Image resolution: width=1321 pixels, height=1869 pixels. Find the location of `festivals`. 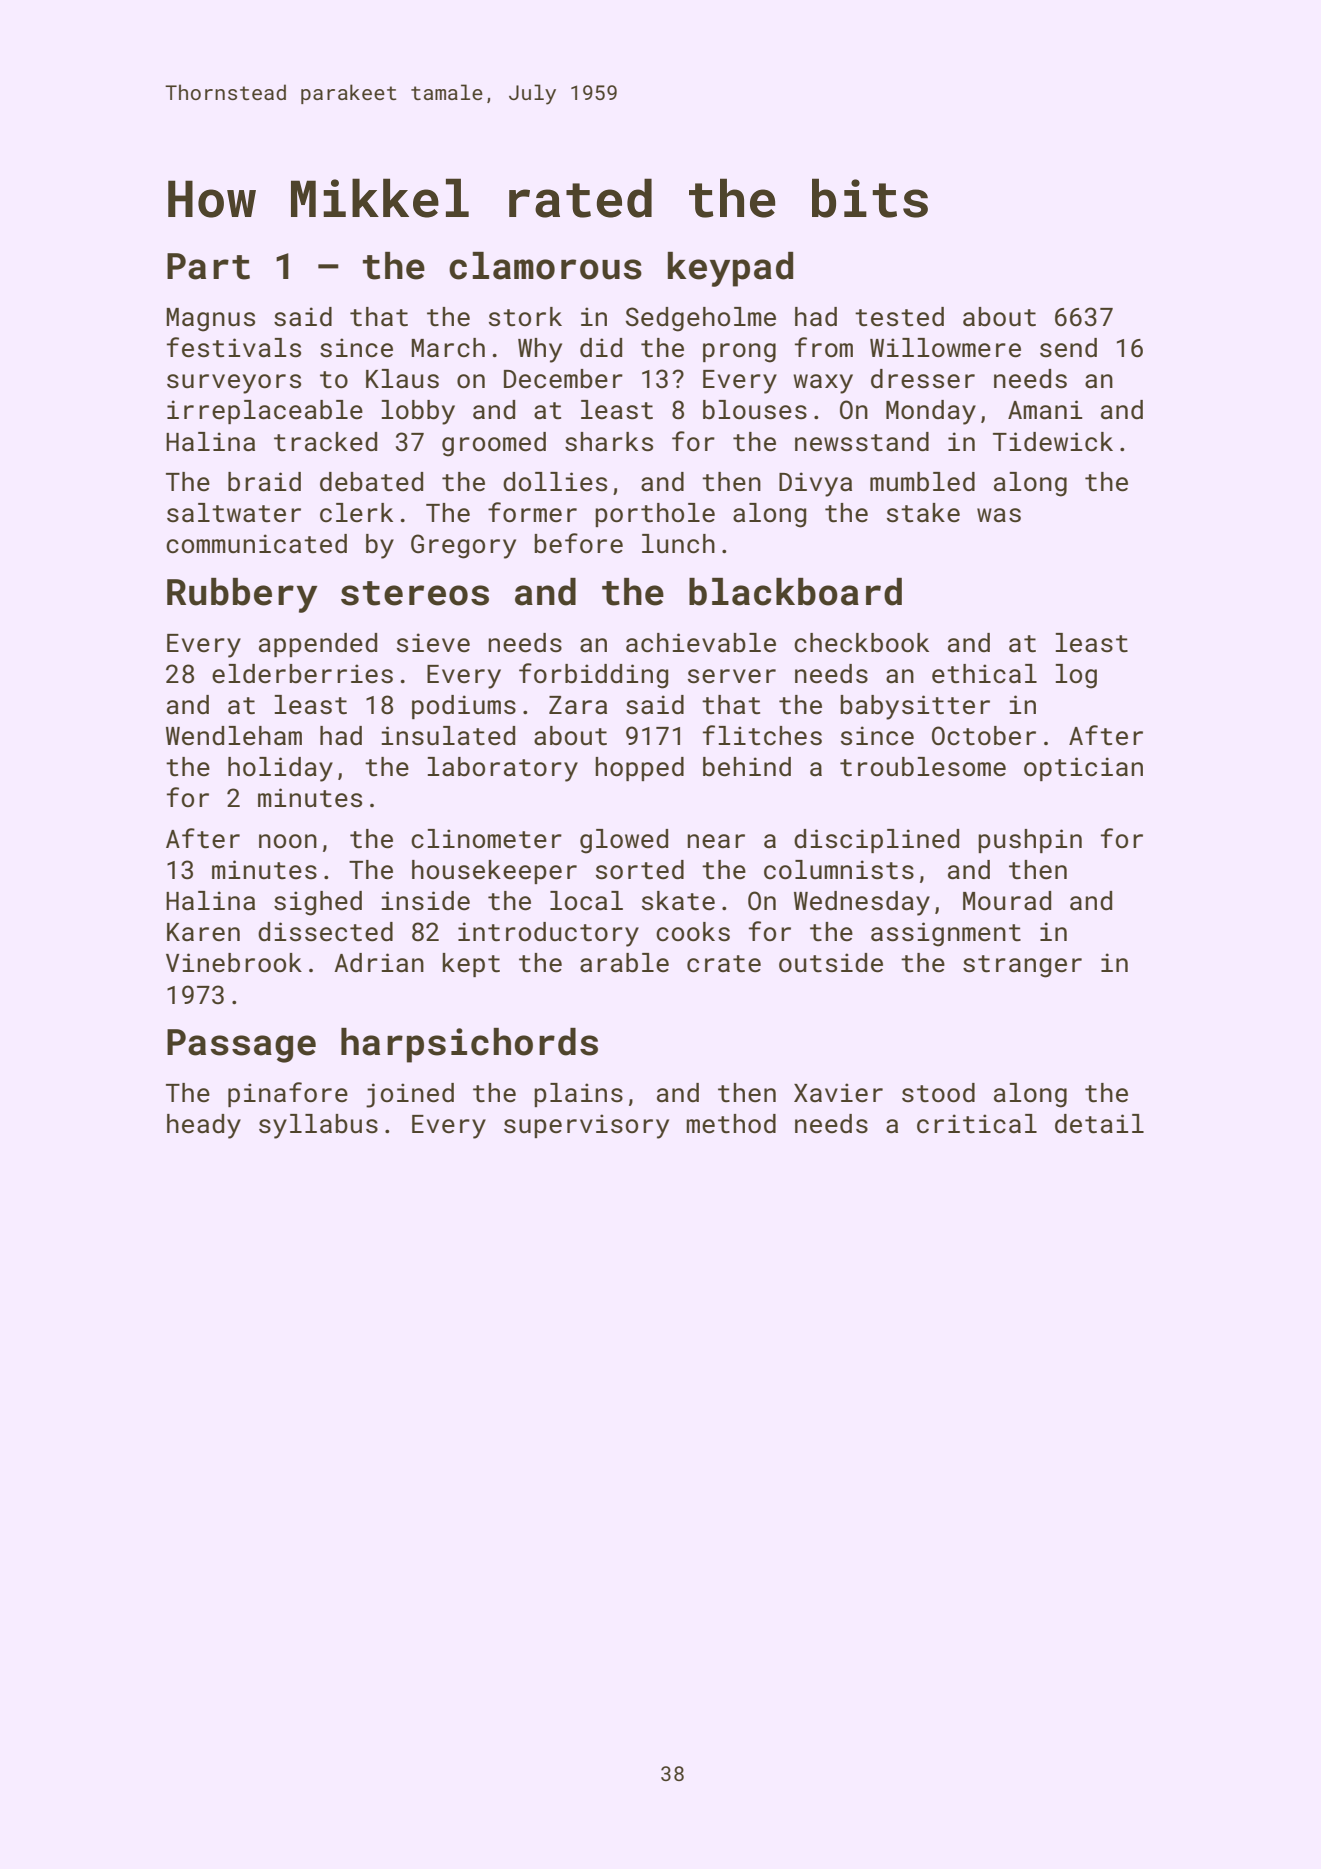

festivals is located at coordinates (234, 347).
